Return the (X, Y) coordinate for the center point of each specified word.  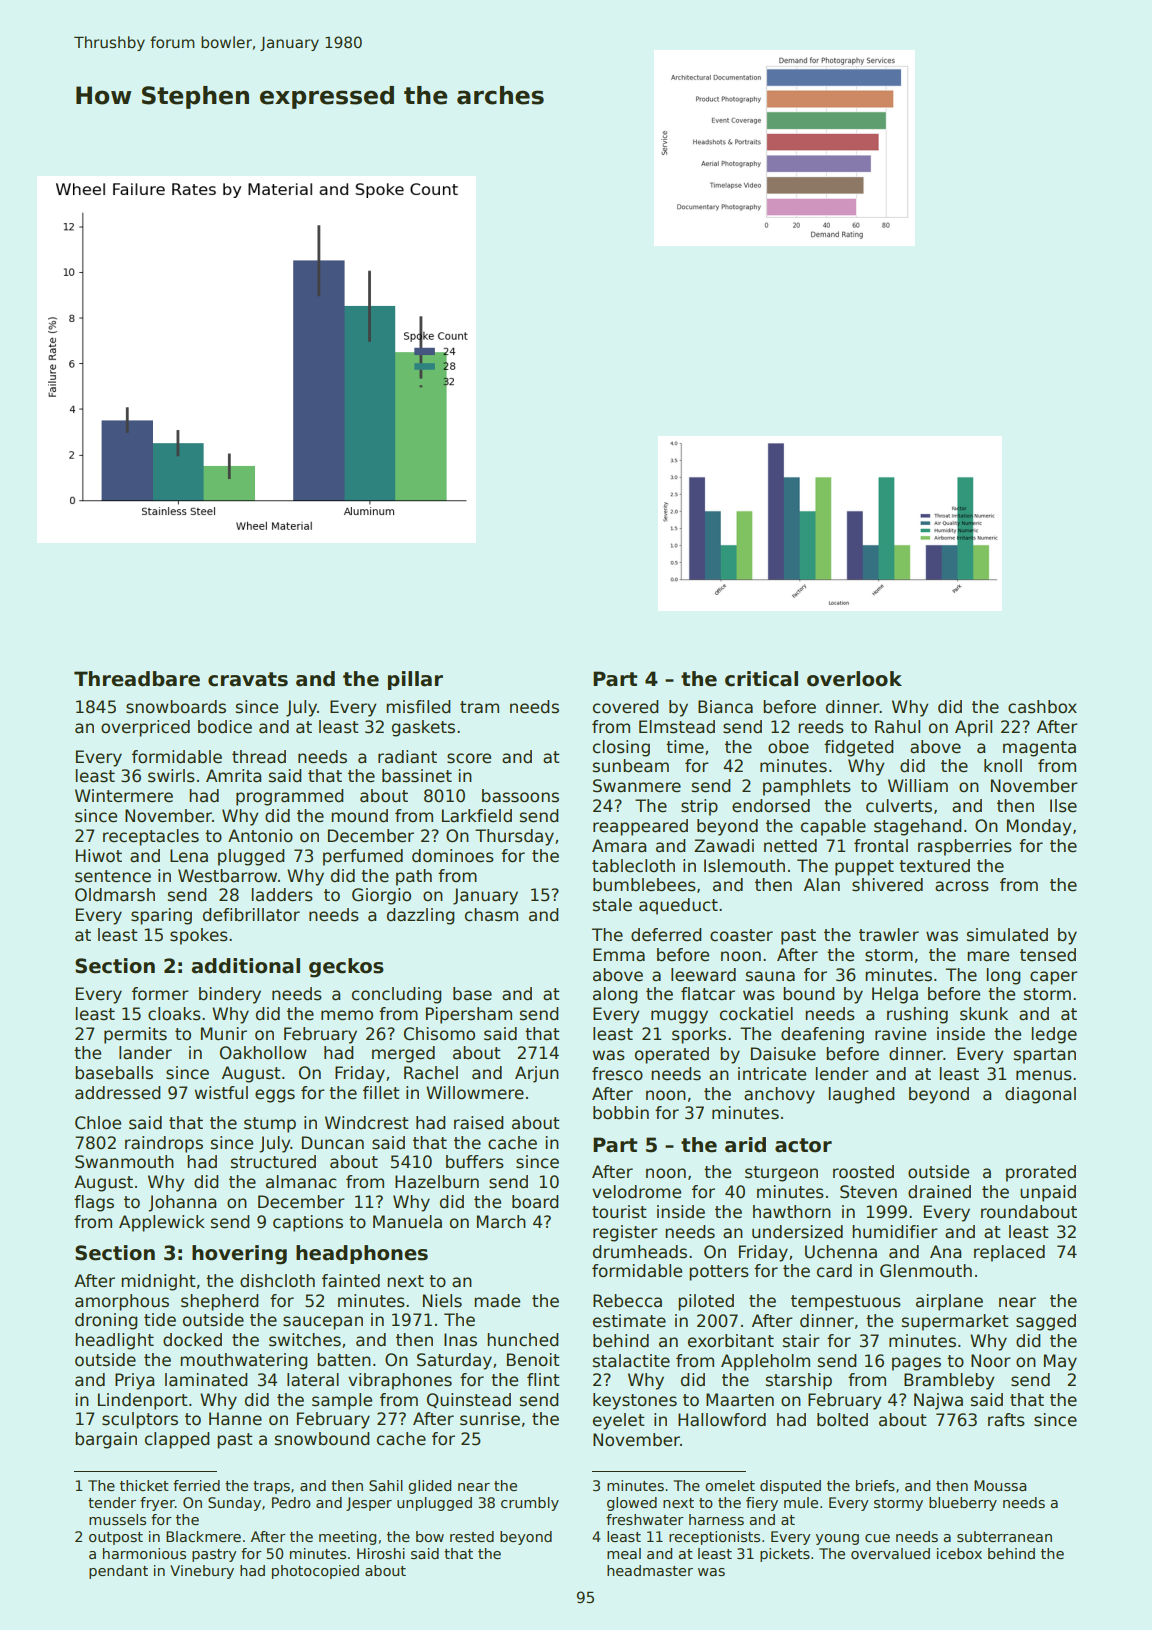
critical (761, 679)
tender (112, 1502)
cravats (248, 679)
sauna (770, 976)
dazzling (420, 916)
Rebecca (627, 1301)
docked (192, 1340)
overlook (854, 679)
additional (245, 966)
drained (939, 1192)
